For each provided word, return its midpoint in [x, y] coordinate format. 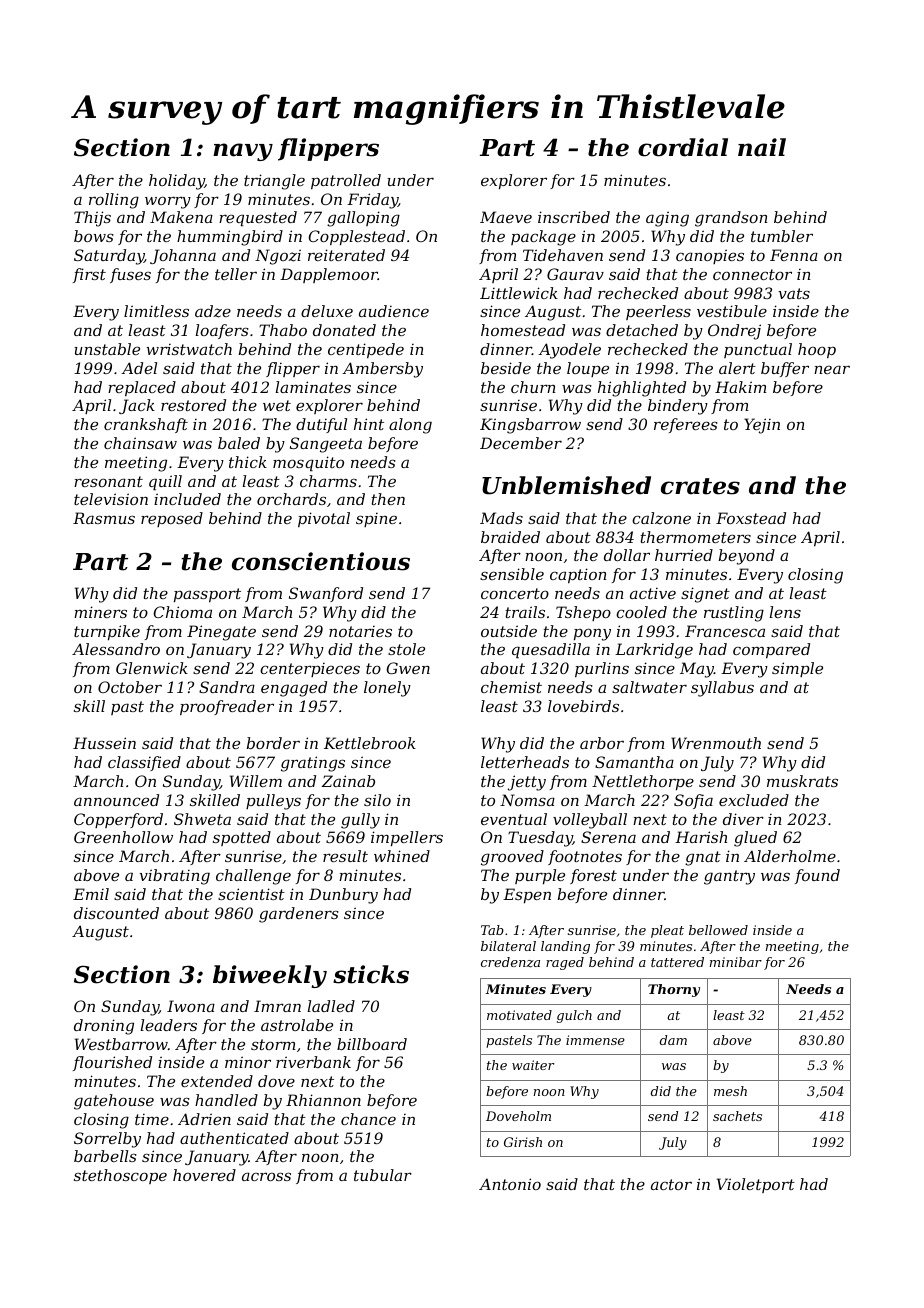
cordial [683, 147]
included [187, 499]
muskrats [802, 781]
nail [762, 147]
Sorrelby [107, 1140]
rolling [114, 201]
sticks [371, 974]
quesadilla [551, 650]
